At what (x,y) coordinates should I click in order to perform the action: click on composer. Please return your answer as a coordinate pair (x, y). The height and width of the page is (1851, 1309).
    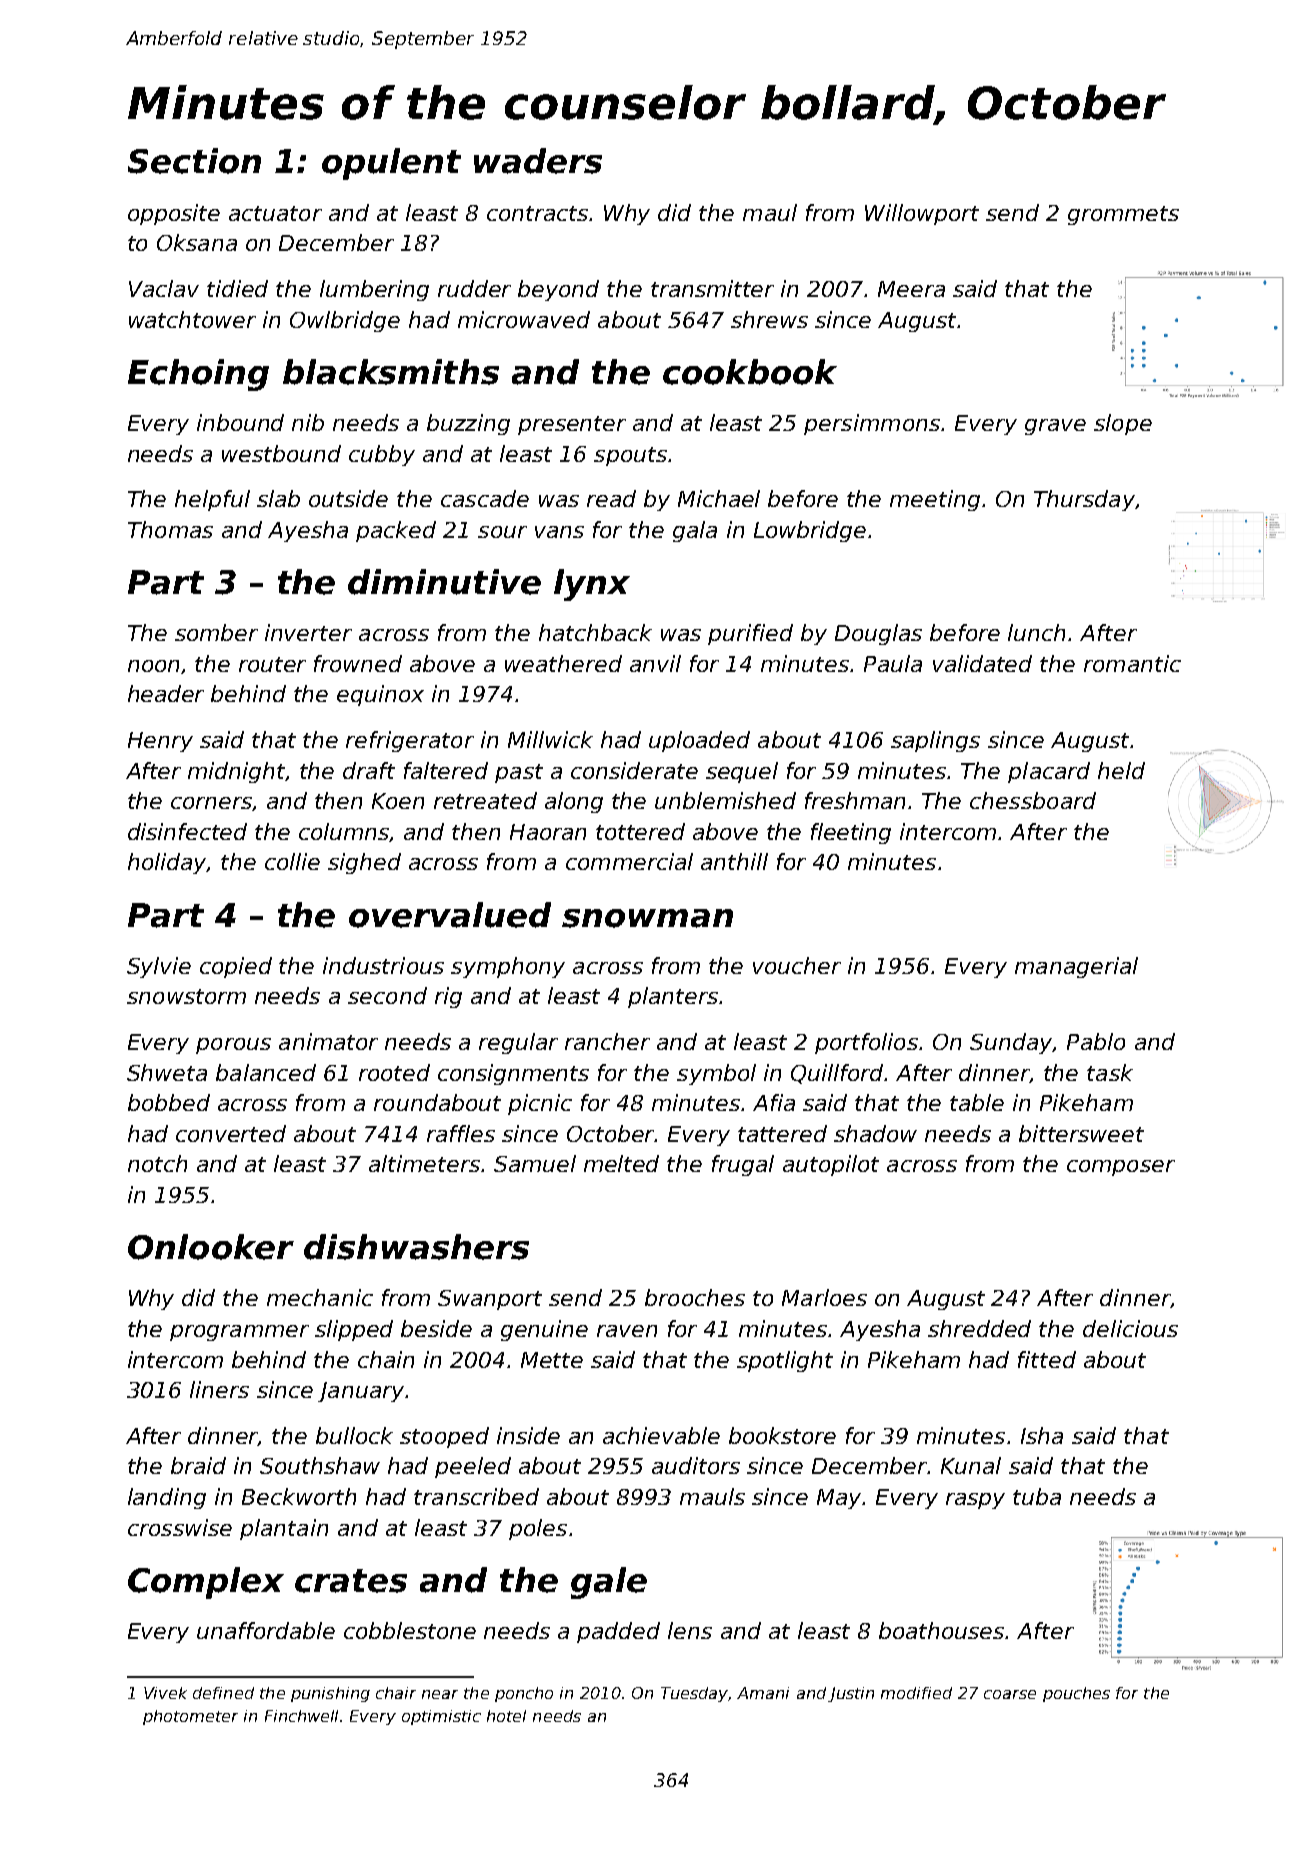
    Looking at the image, I should click on (1121, 1168).
